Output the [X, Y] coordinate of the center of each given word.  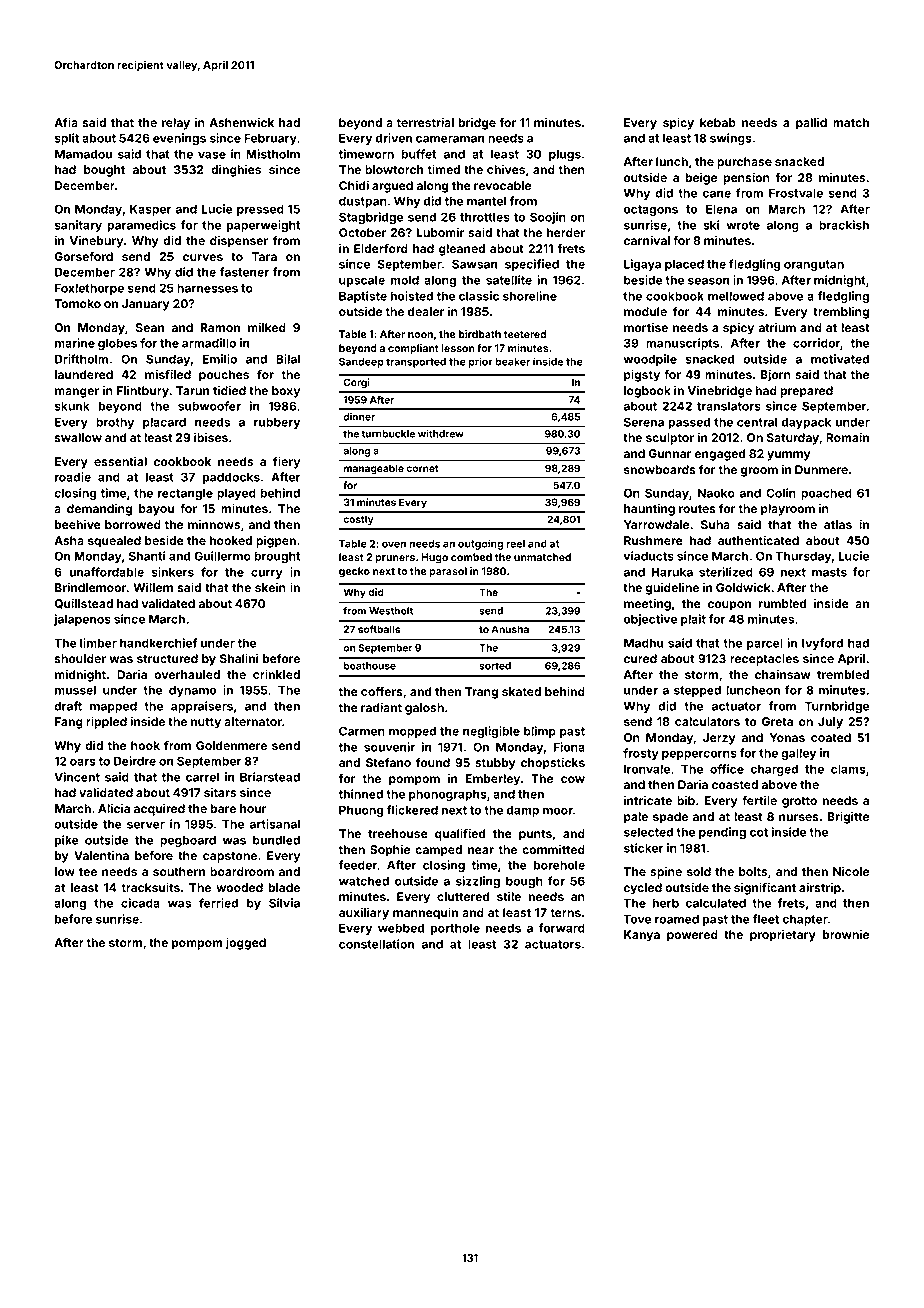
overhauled [187, 674]
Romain [847, 437]
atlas [838, 524]
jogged [245, 944]
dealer [426, 311]
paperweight [263, 226]
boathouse [370, 666]
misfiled [168, 374]
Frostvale [796, 193]
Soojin [548, 218]
